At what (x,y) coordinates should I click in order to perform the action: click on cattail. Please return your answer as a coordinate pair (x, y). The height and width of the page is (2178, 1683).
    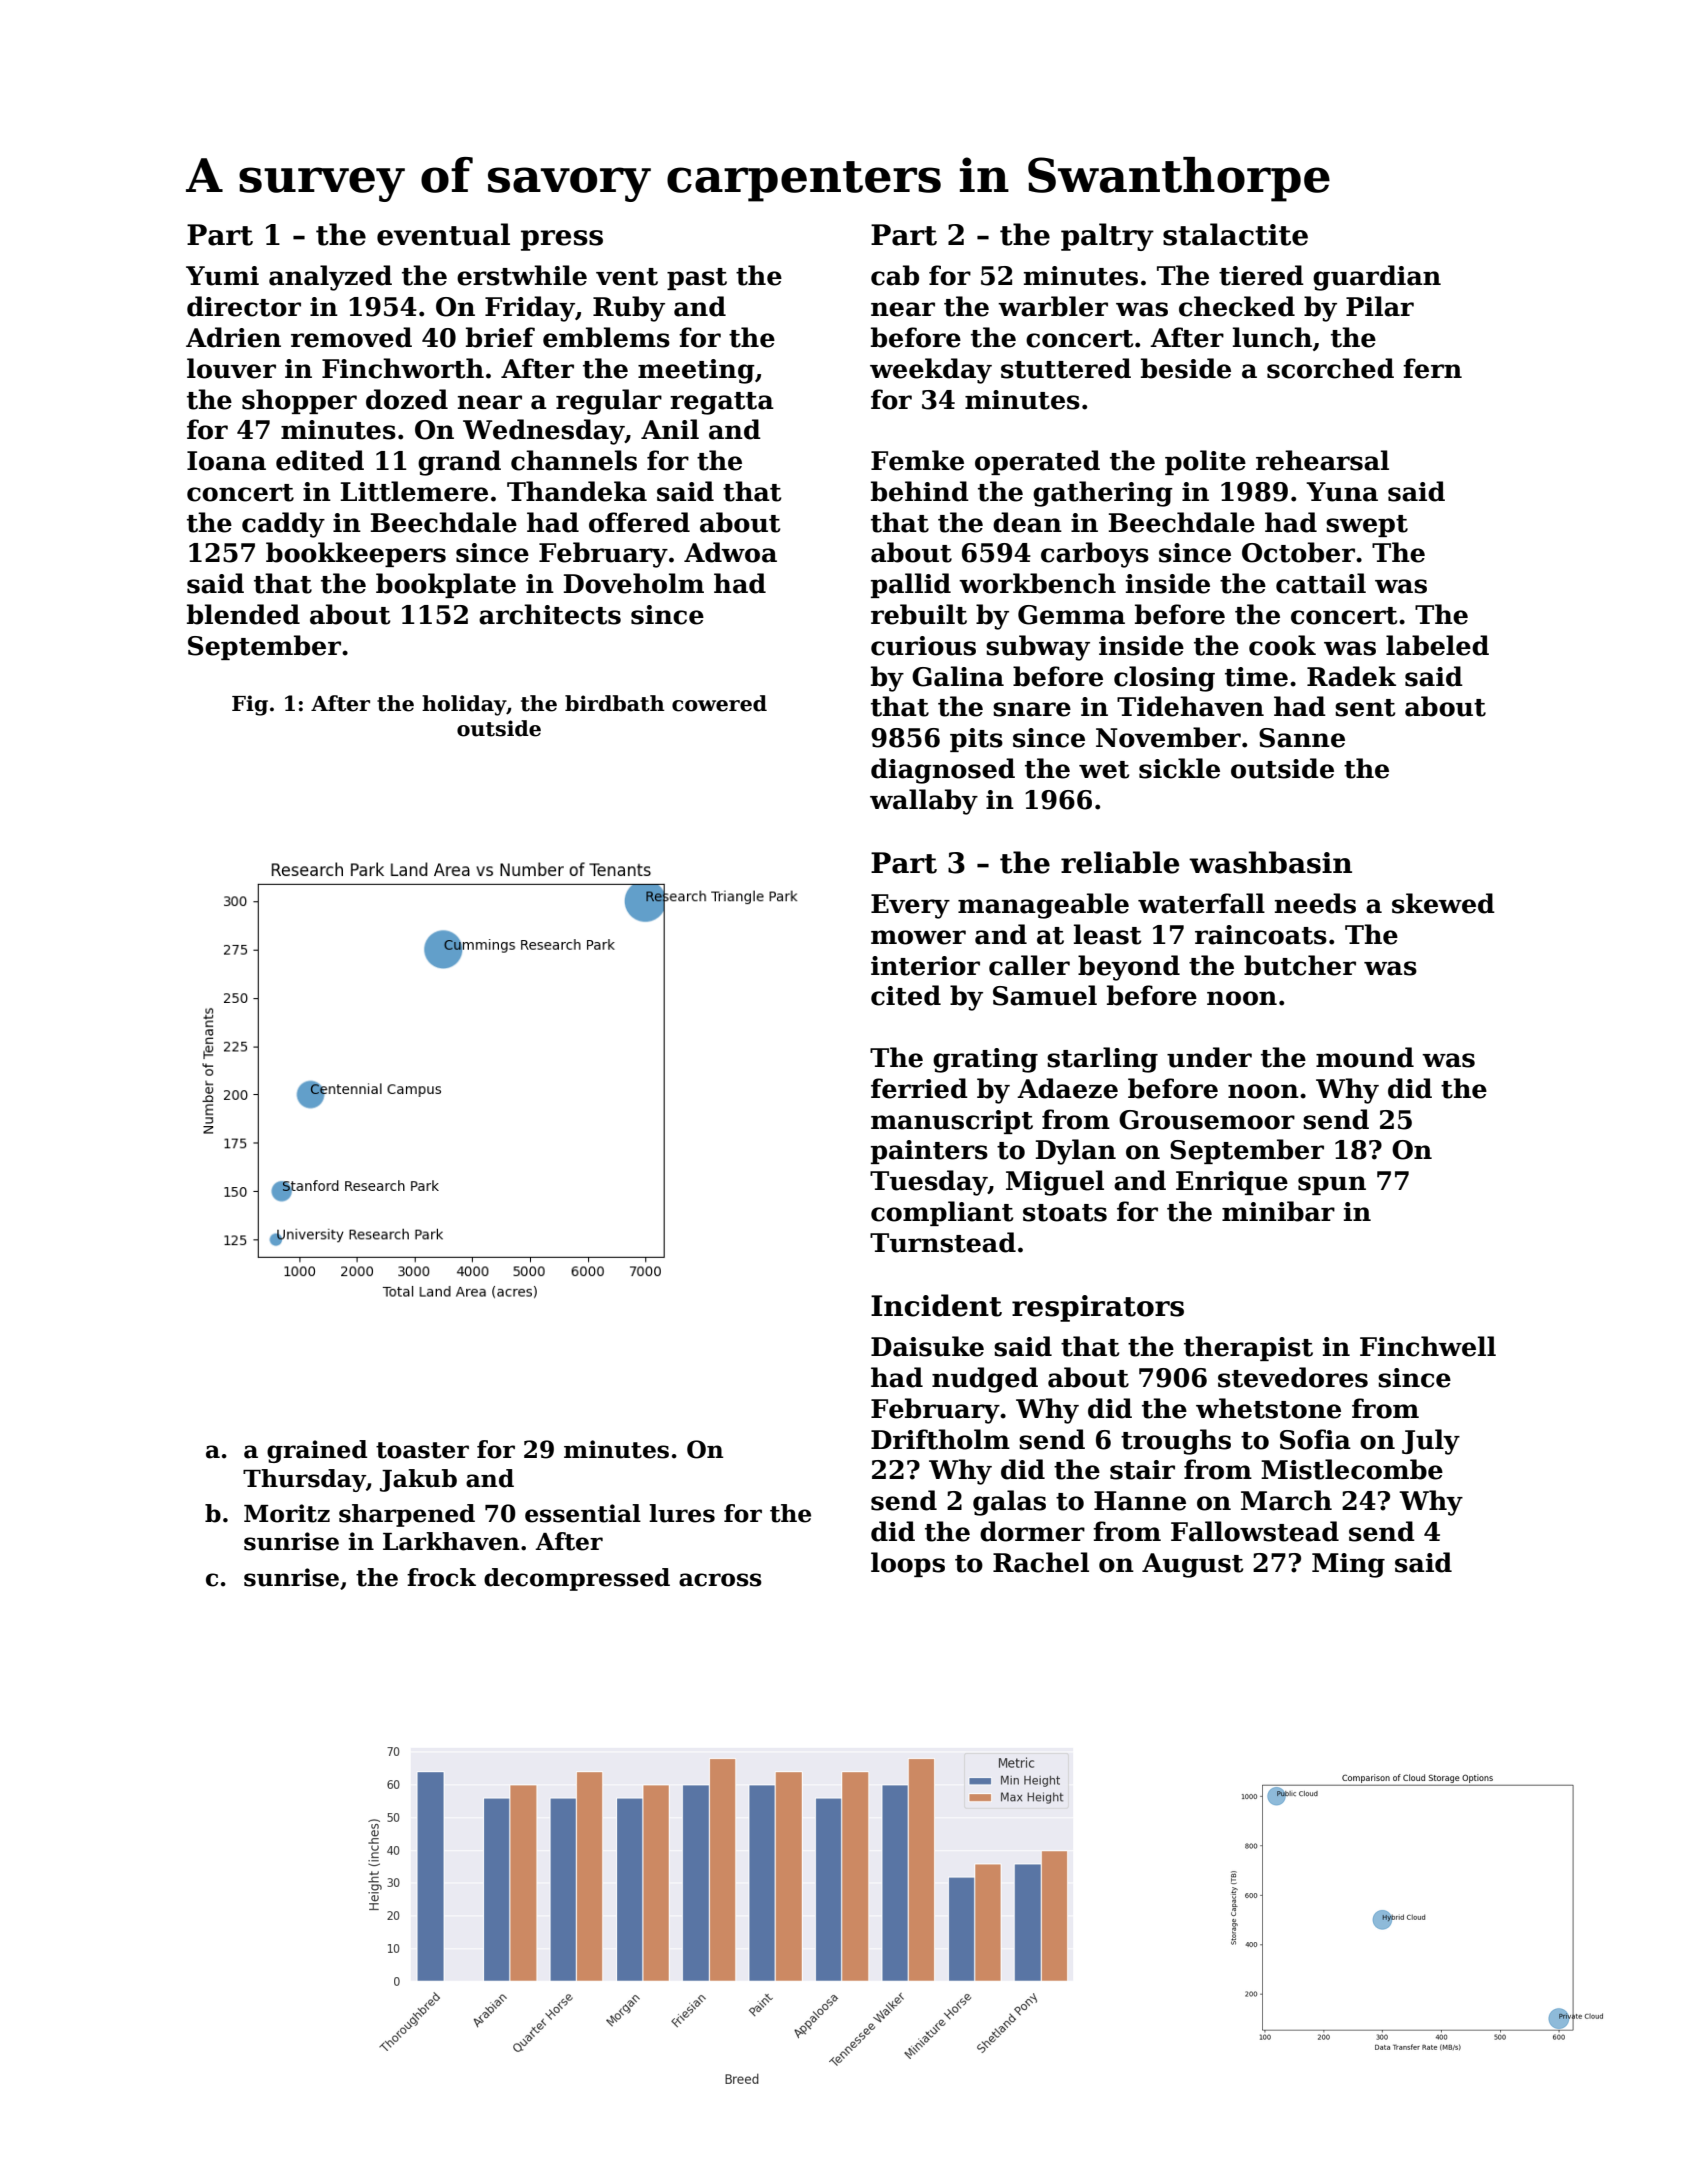
    Looking at the image, I should click on (1321, 583).
